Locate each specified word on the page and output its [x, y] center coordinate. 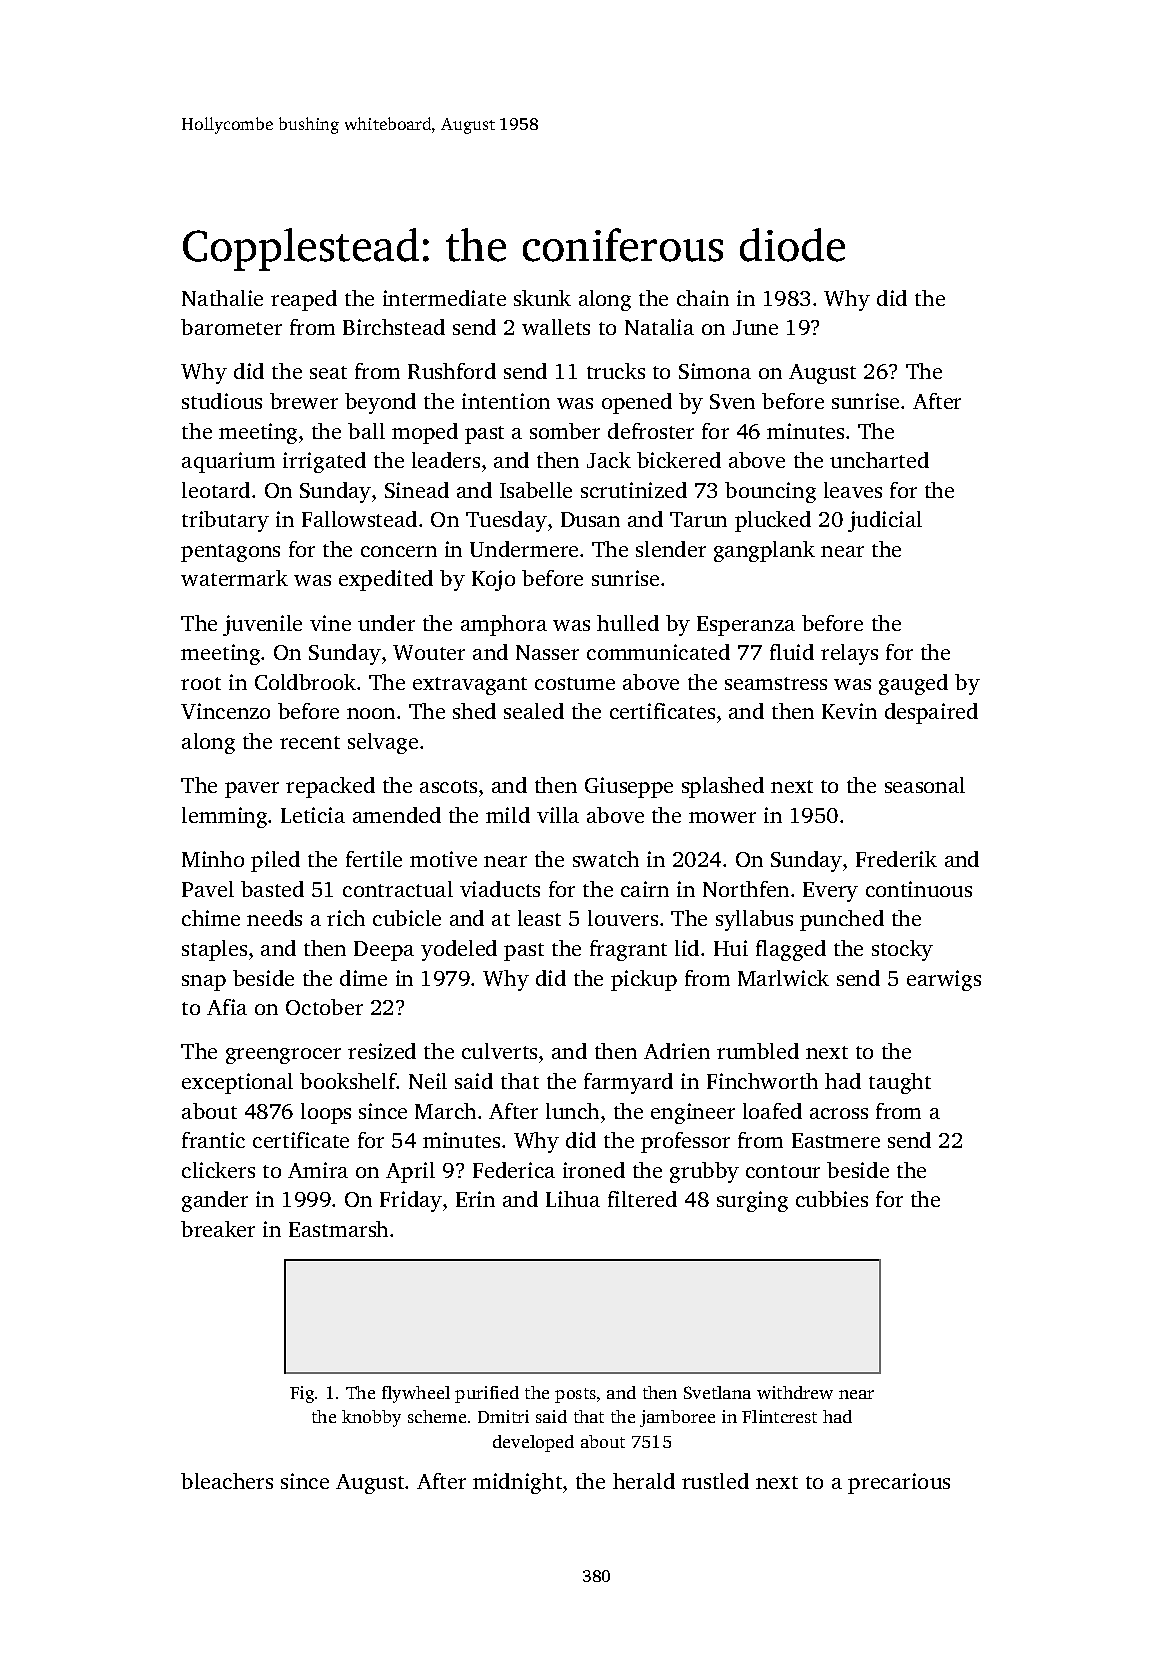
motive [443, 859]
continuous [919, 889]
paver [252, 790]
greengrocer [283, 1056]
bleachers [227, 1481]
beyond [380, 403]
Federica [514, 1170]
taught [900, 1083]
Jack [609, 460]
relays [849, 654]
